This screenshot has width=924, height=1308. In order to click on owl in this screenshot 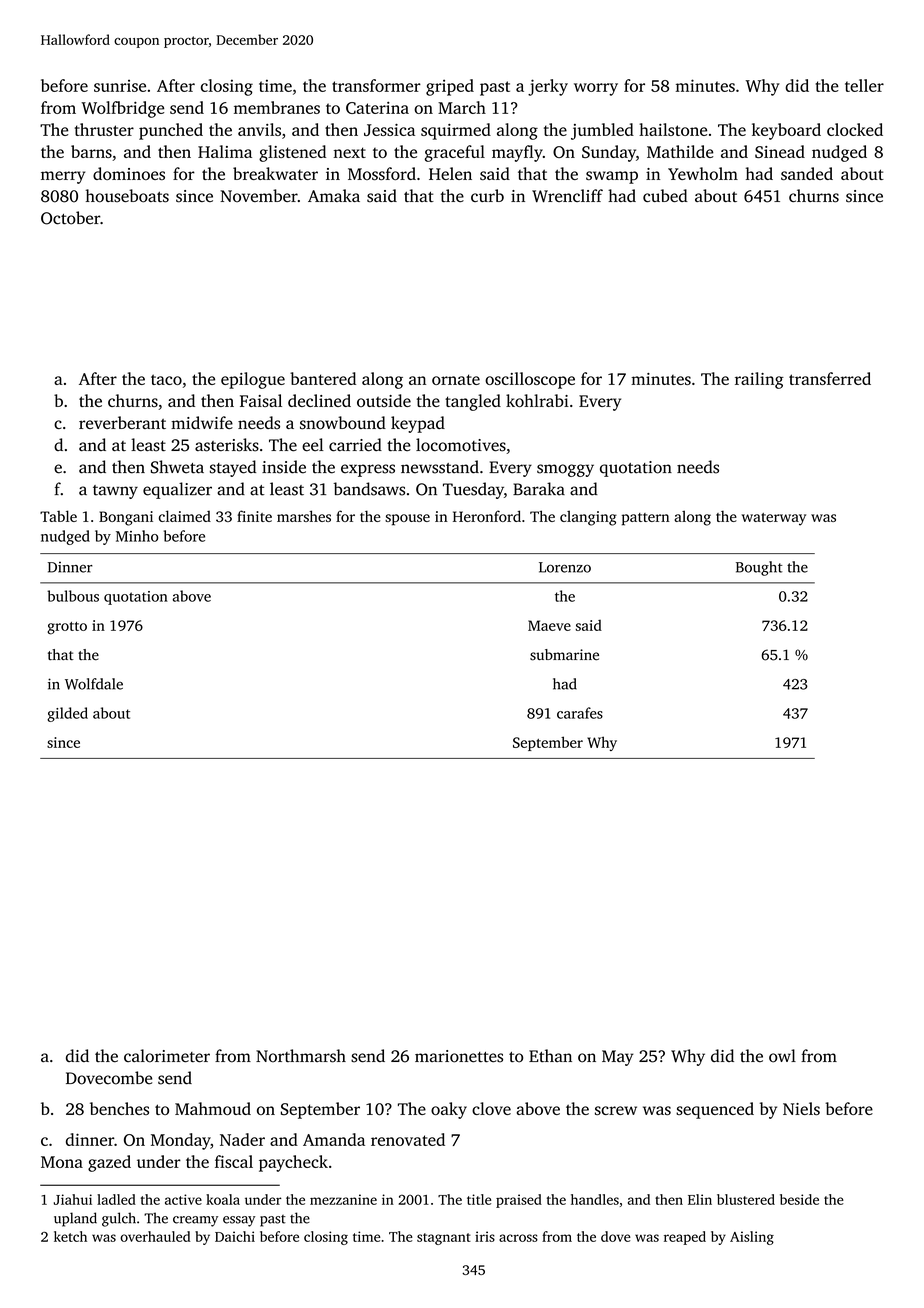, I will do `click(782, 1056)`.
